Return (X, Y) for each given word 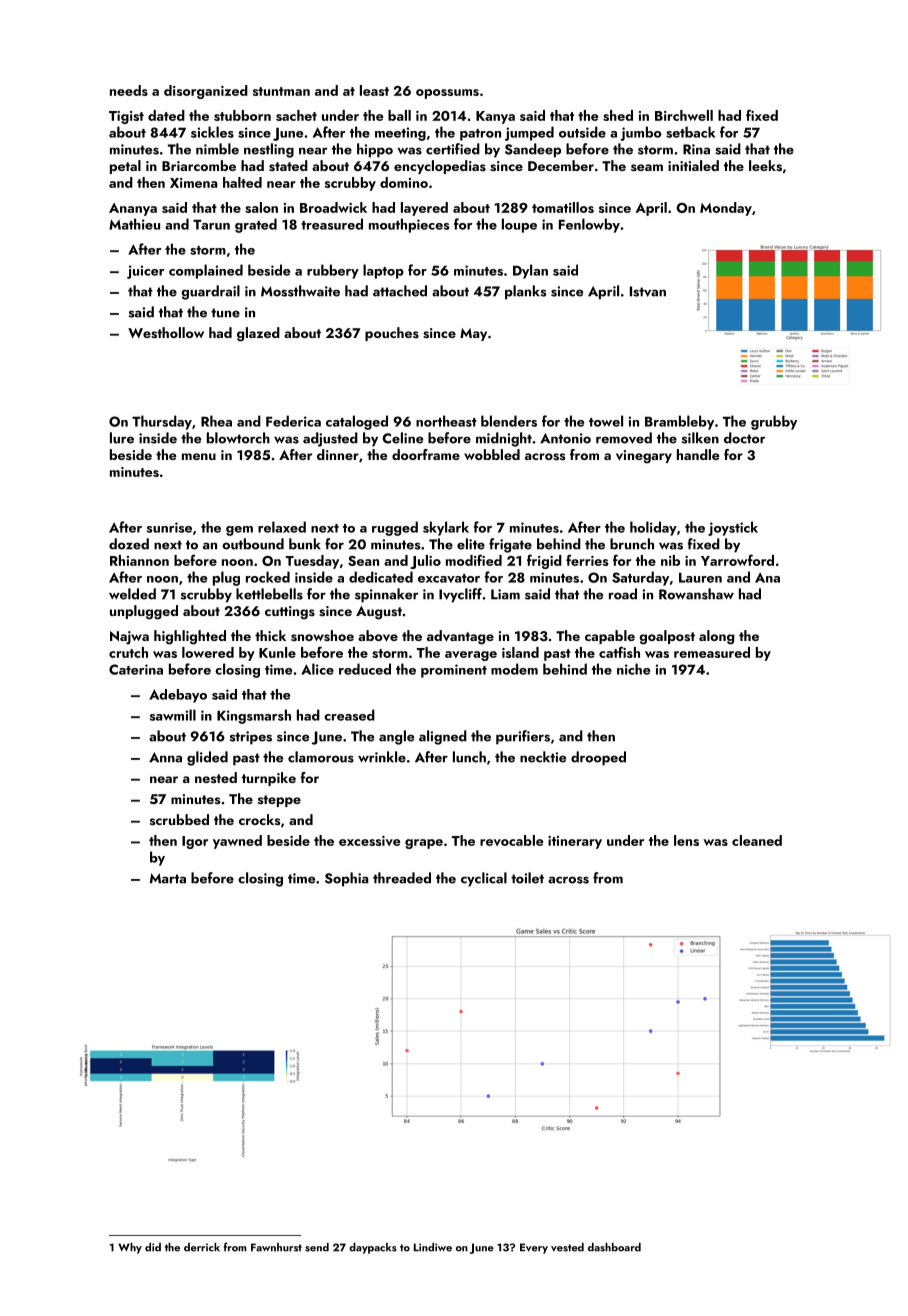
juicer (145, 272)
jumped (529, 133)
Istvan (648, 291)
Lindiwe (433, 1247)
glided (207, 758)
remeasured (712, 652)
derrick (202, 1247)
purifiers (523, 737)
